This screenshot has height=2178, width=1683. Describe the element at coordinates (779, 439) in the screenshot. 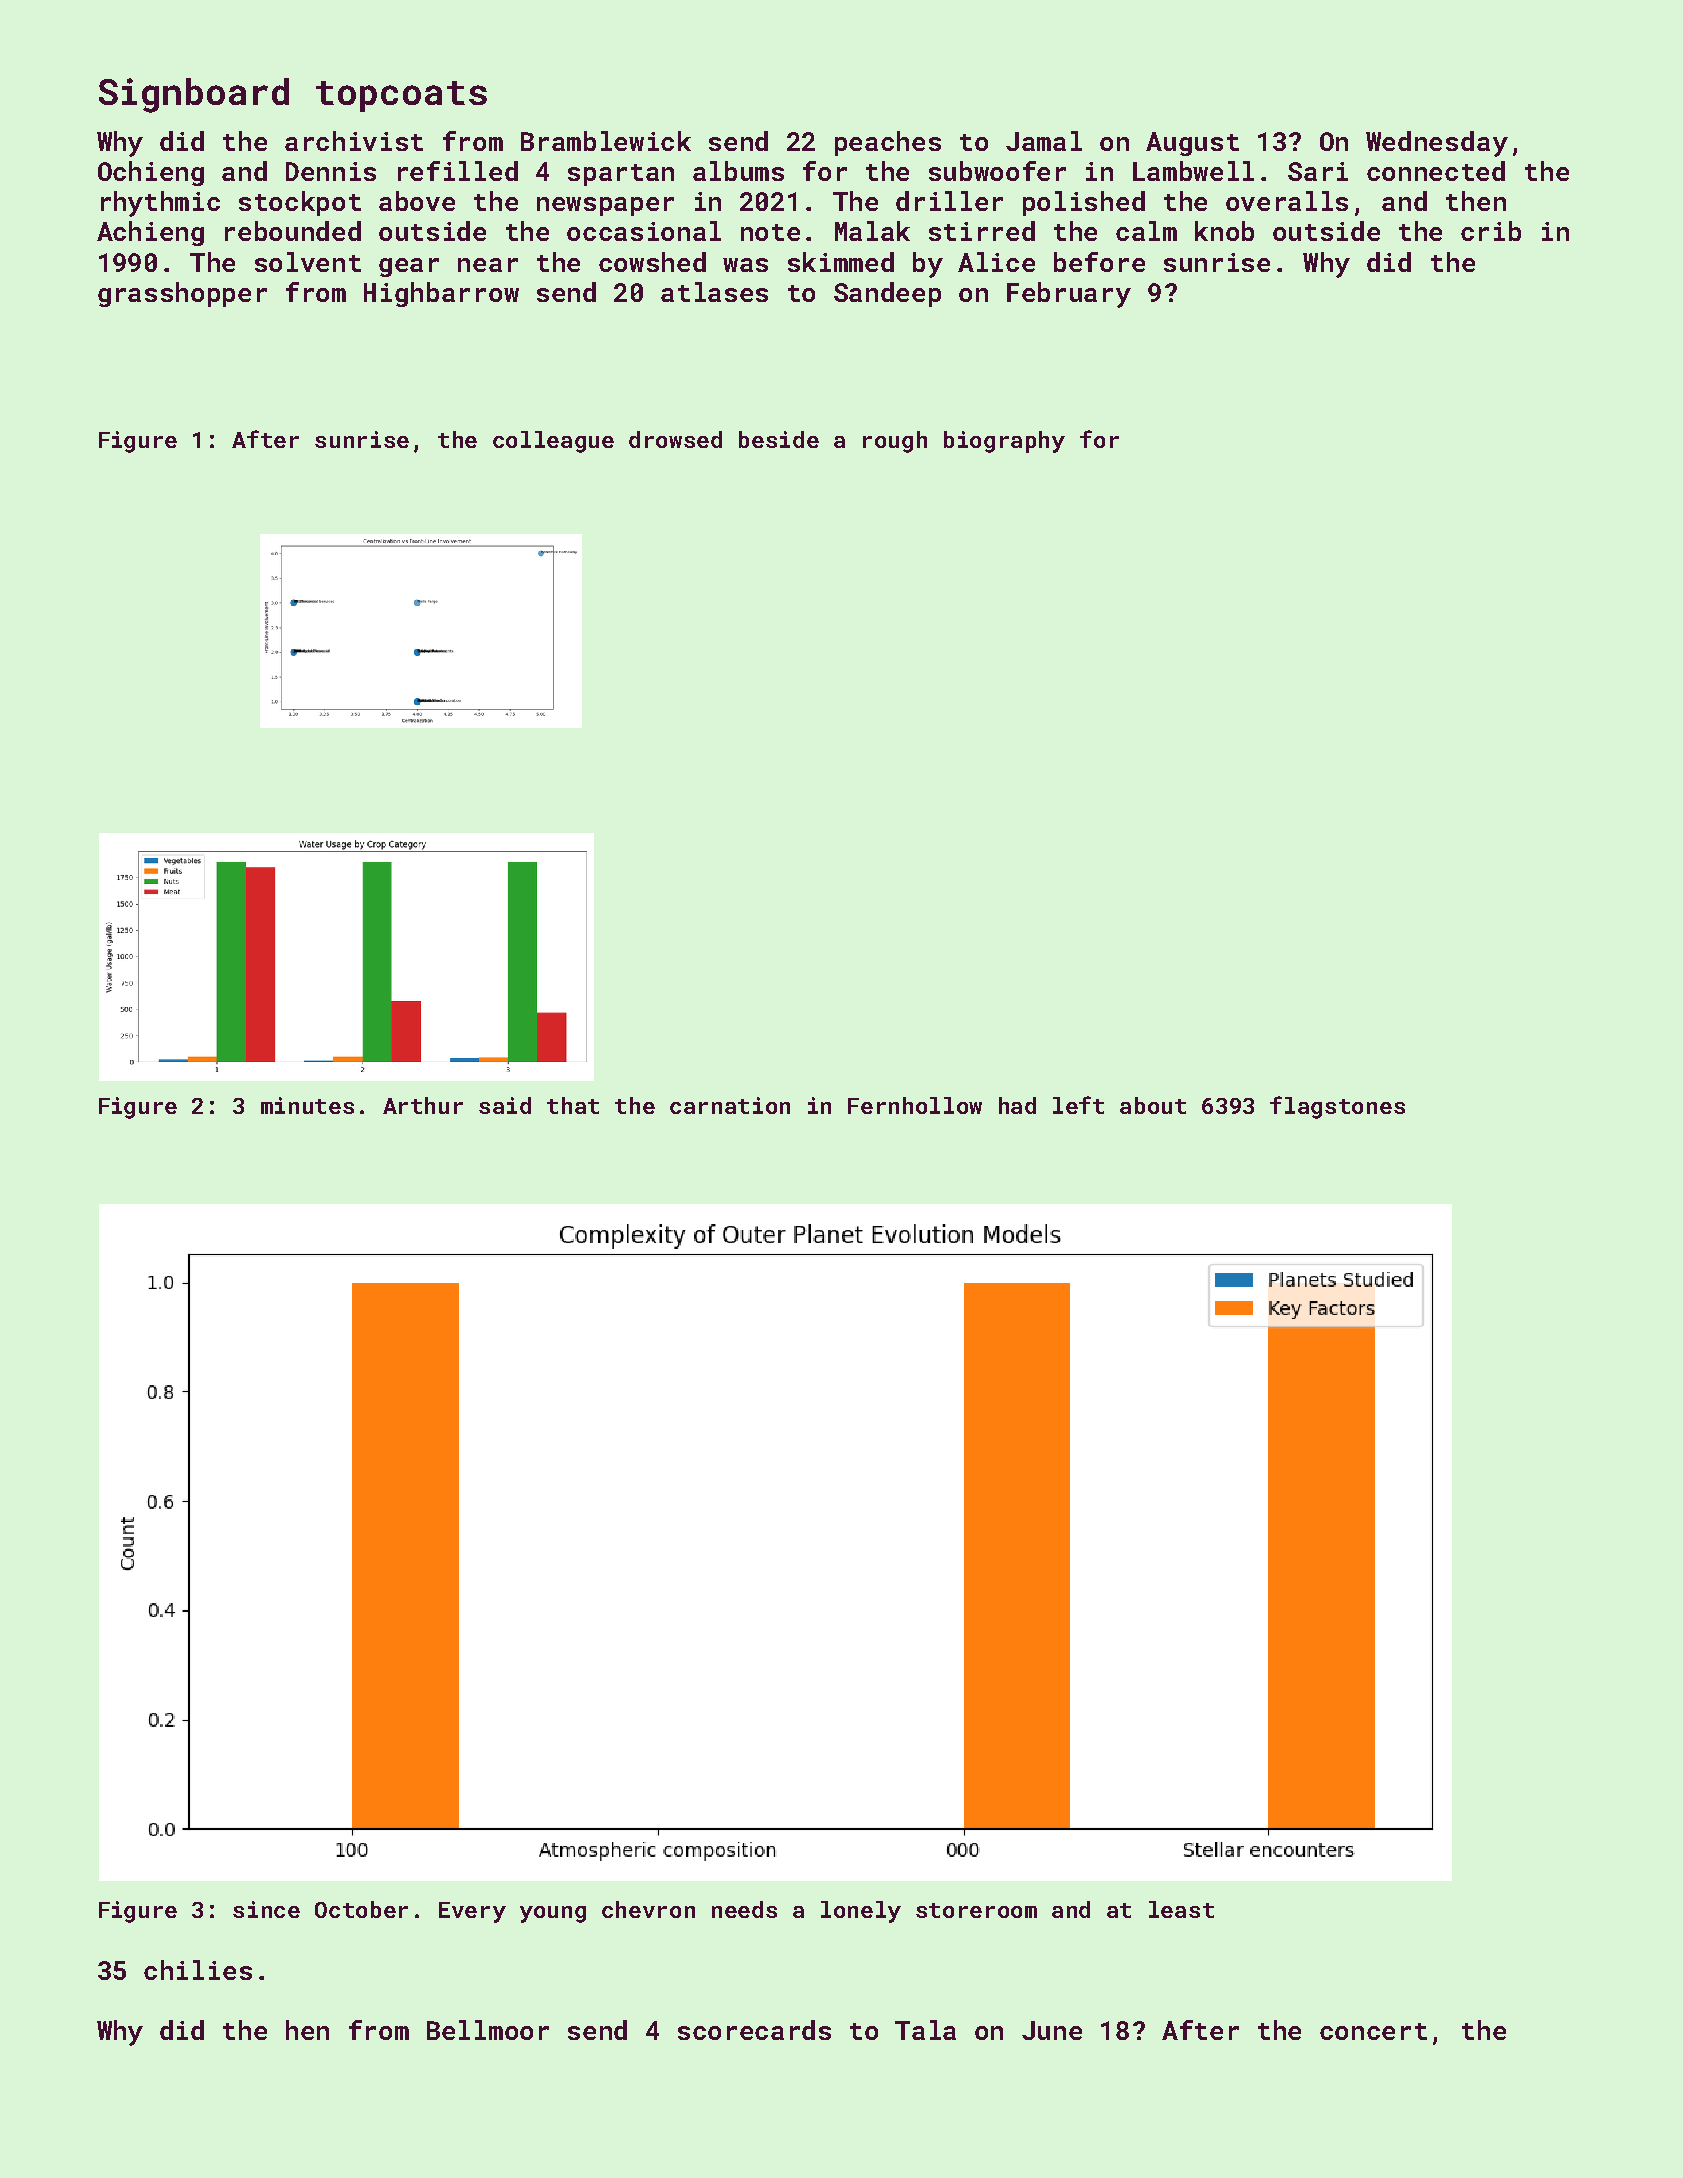

I see `beside` at that location.
